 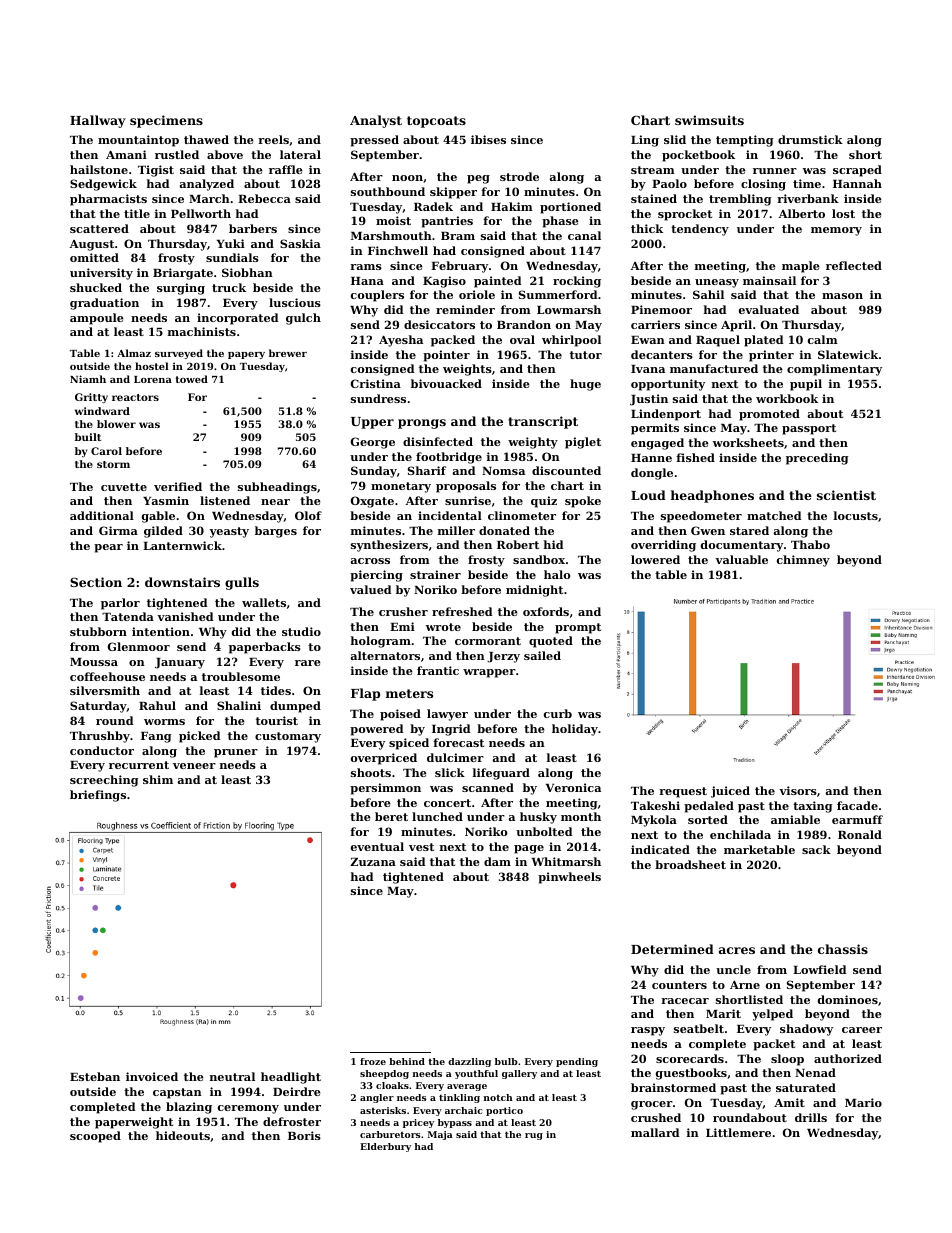 I want to click on headlight, so click(x=291, y=1078).
